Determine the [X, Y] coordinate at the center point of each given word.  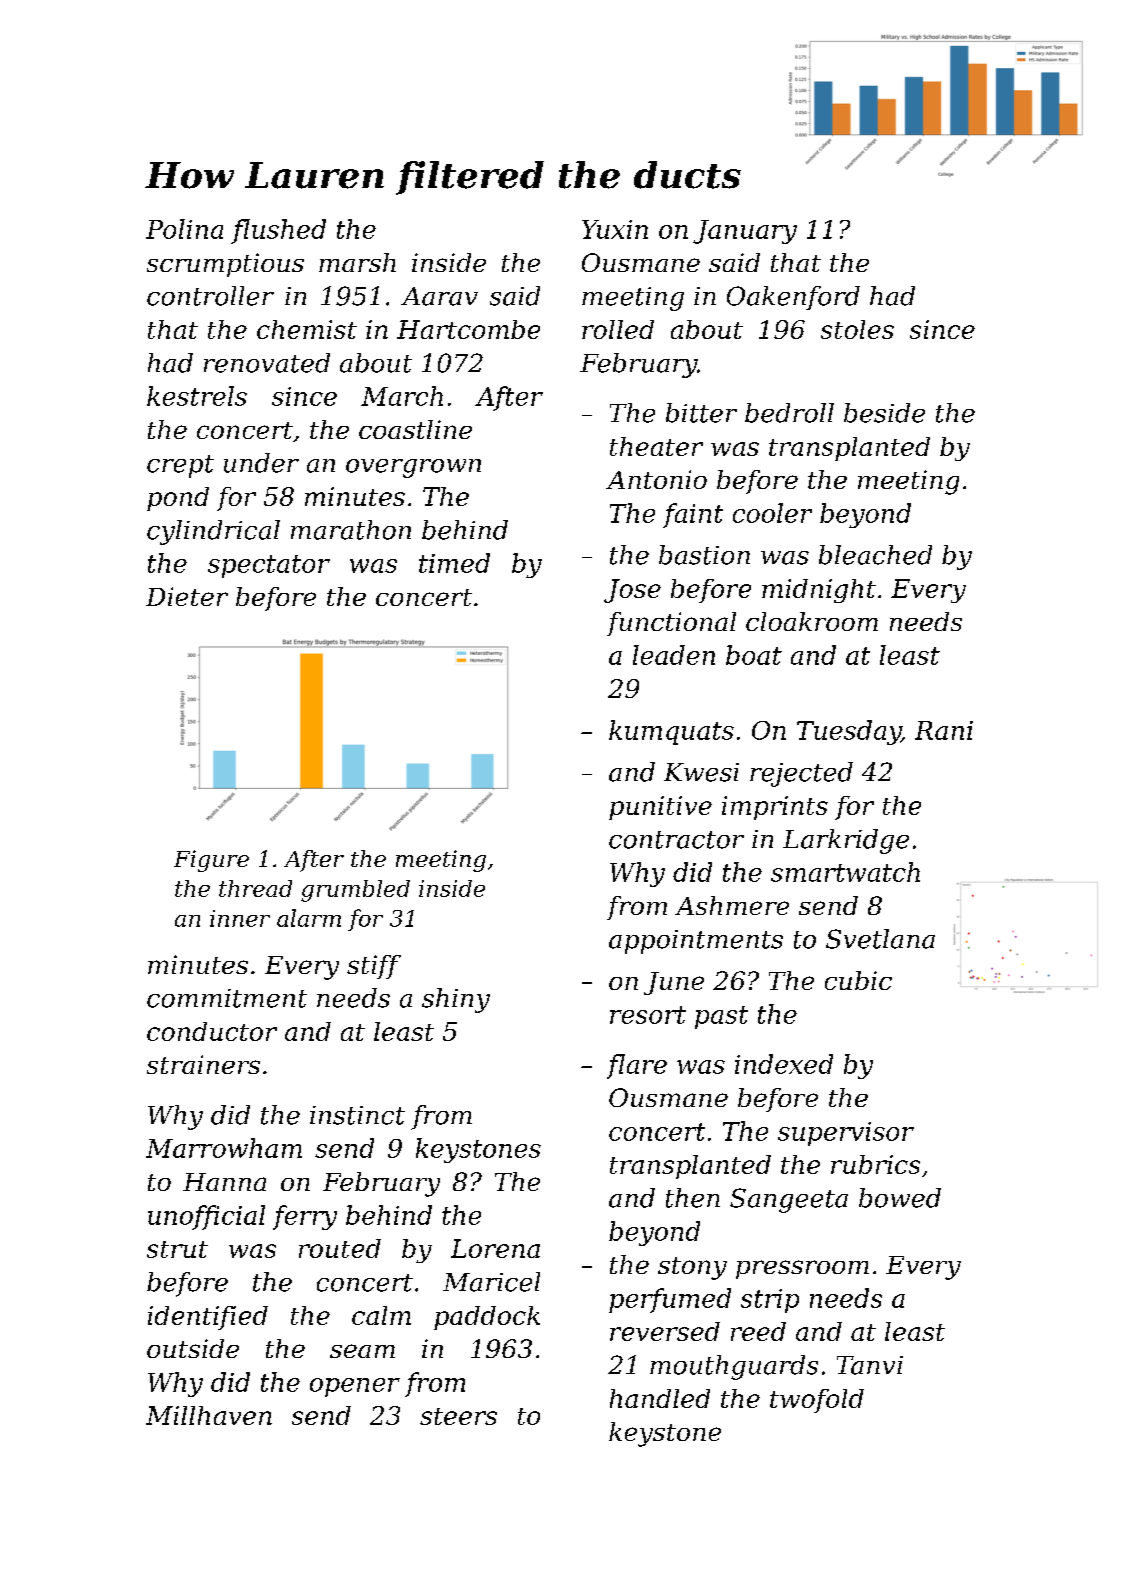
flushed [278, 231]
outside [193, 1348]
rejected [801, 774]
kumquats [671, 732]
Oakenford [793, 298]
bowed [900, 1198]
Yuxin [615, 229]
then [693, 1198]
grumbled [355, 891]
